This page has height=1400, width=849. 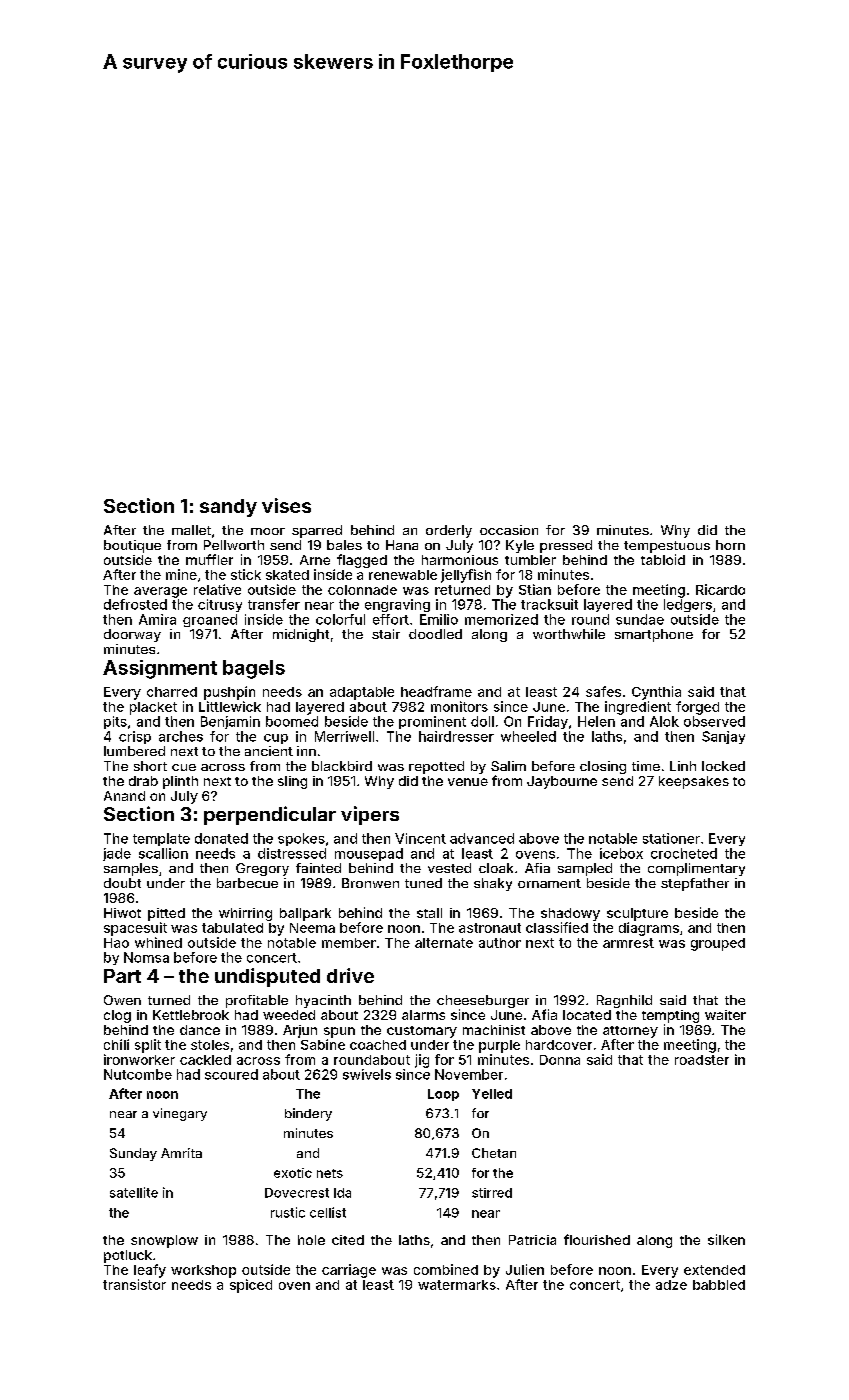 What do you see at coordinates (719, 1285) in the page?
I see `babbled` at bounding box center [719, 1285].
